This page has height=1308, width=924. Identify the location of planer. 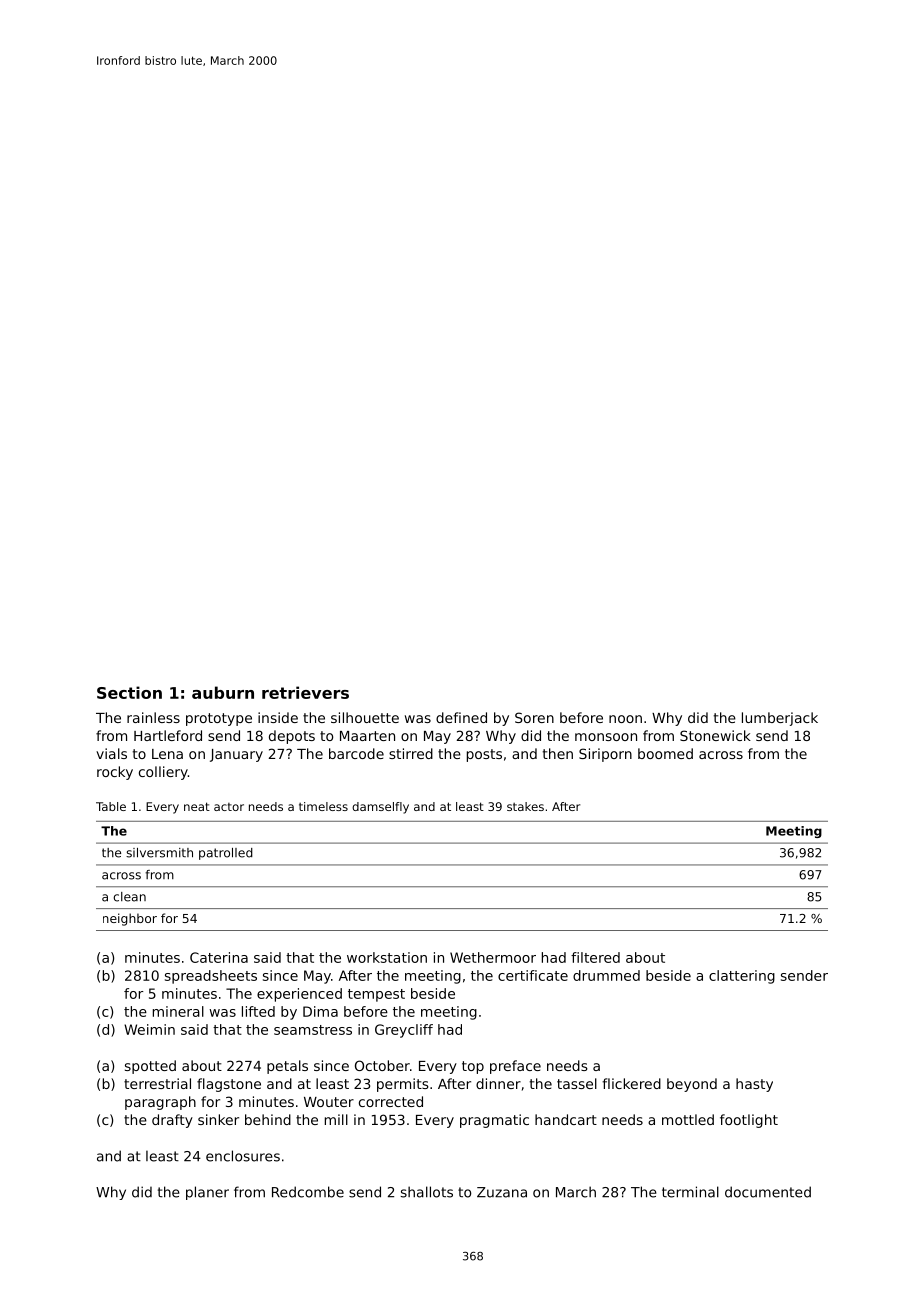
(207, 1193).
